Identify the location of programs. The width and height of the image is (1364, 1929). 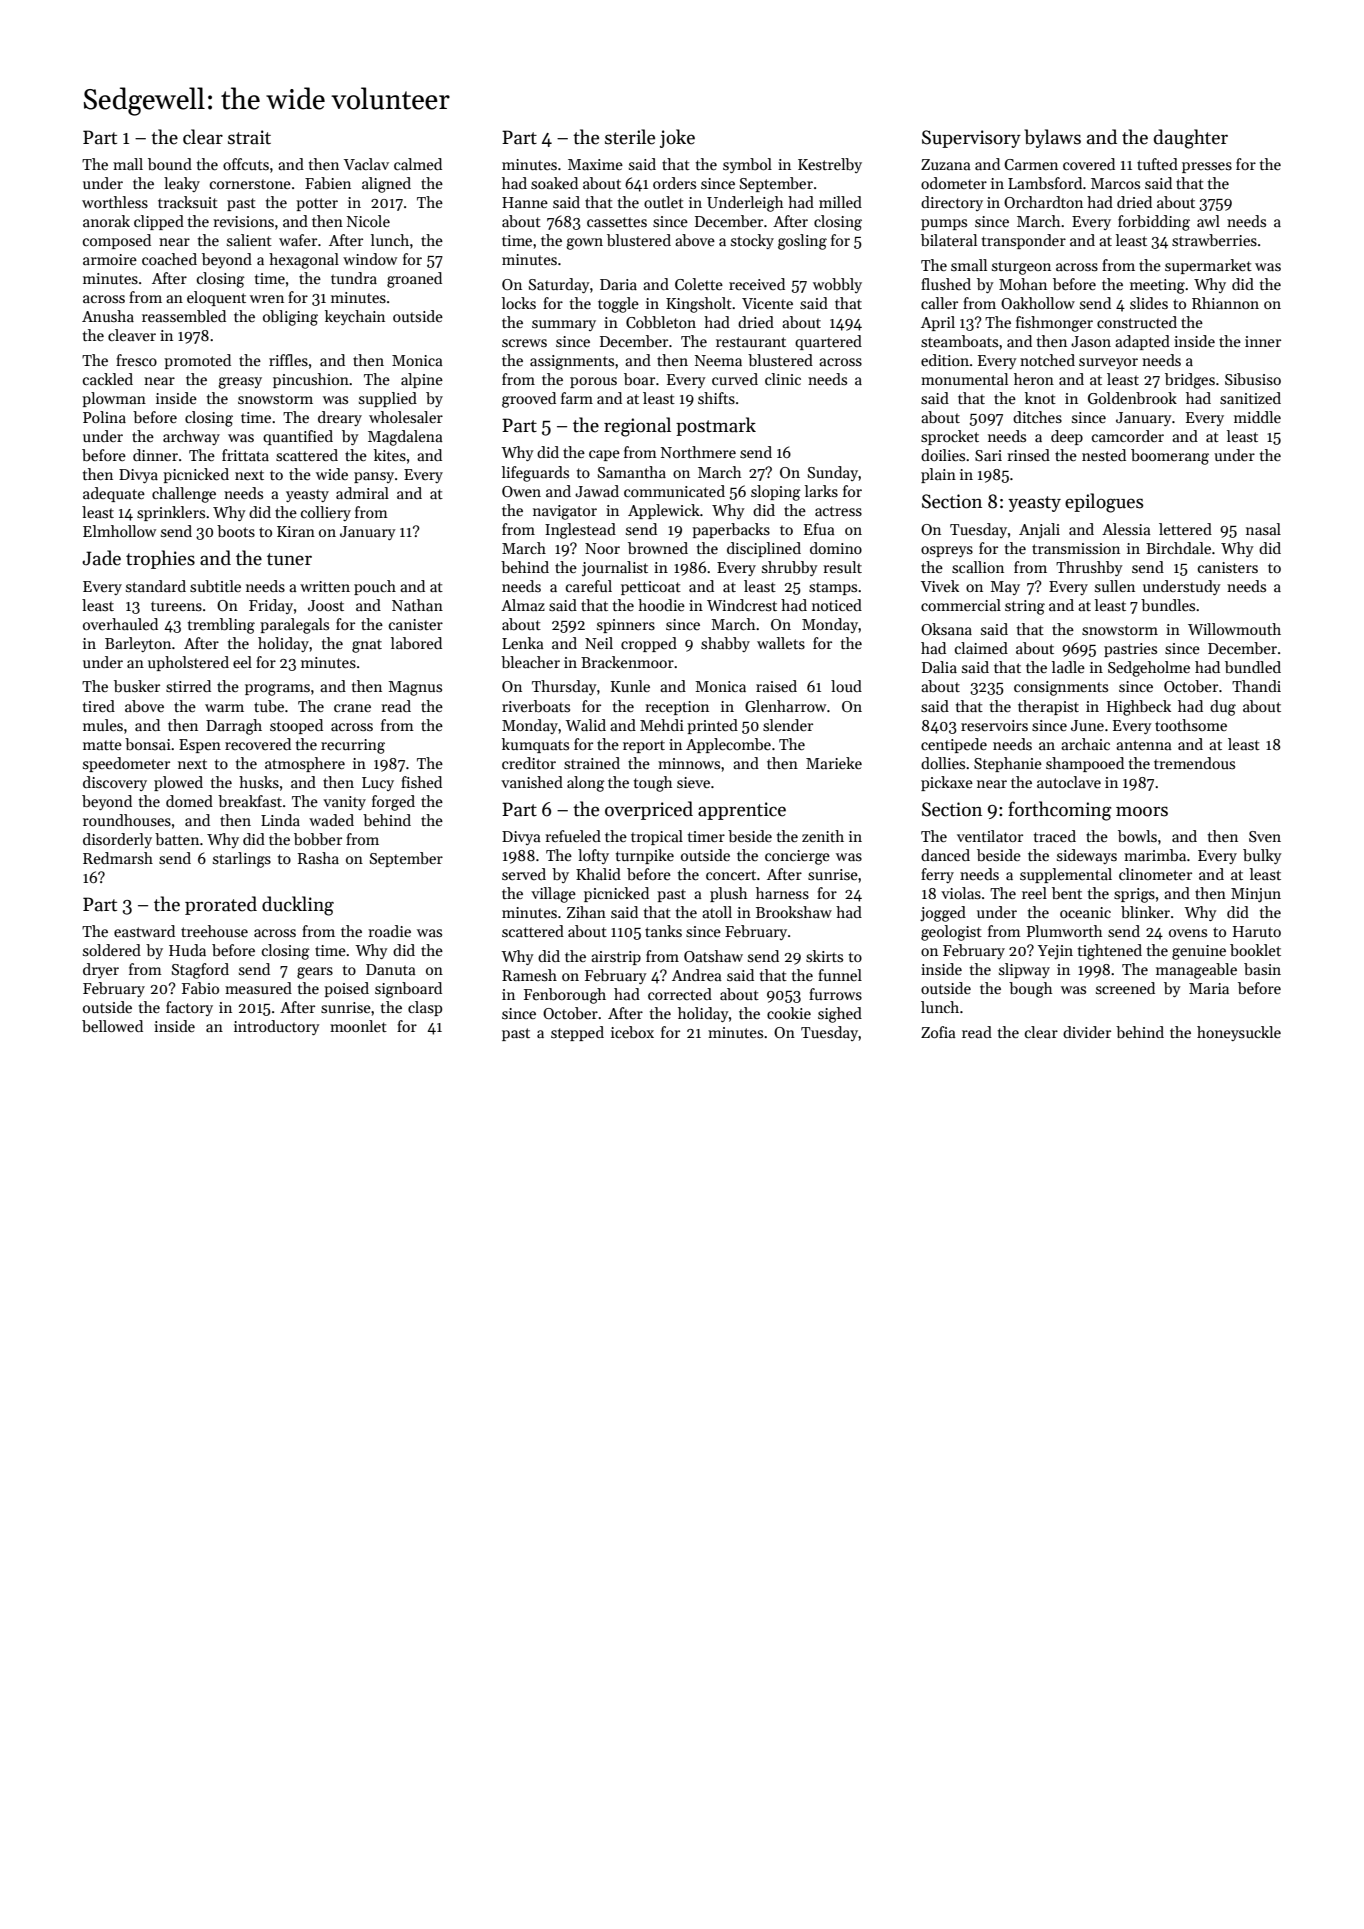
(277, 690).
